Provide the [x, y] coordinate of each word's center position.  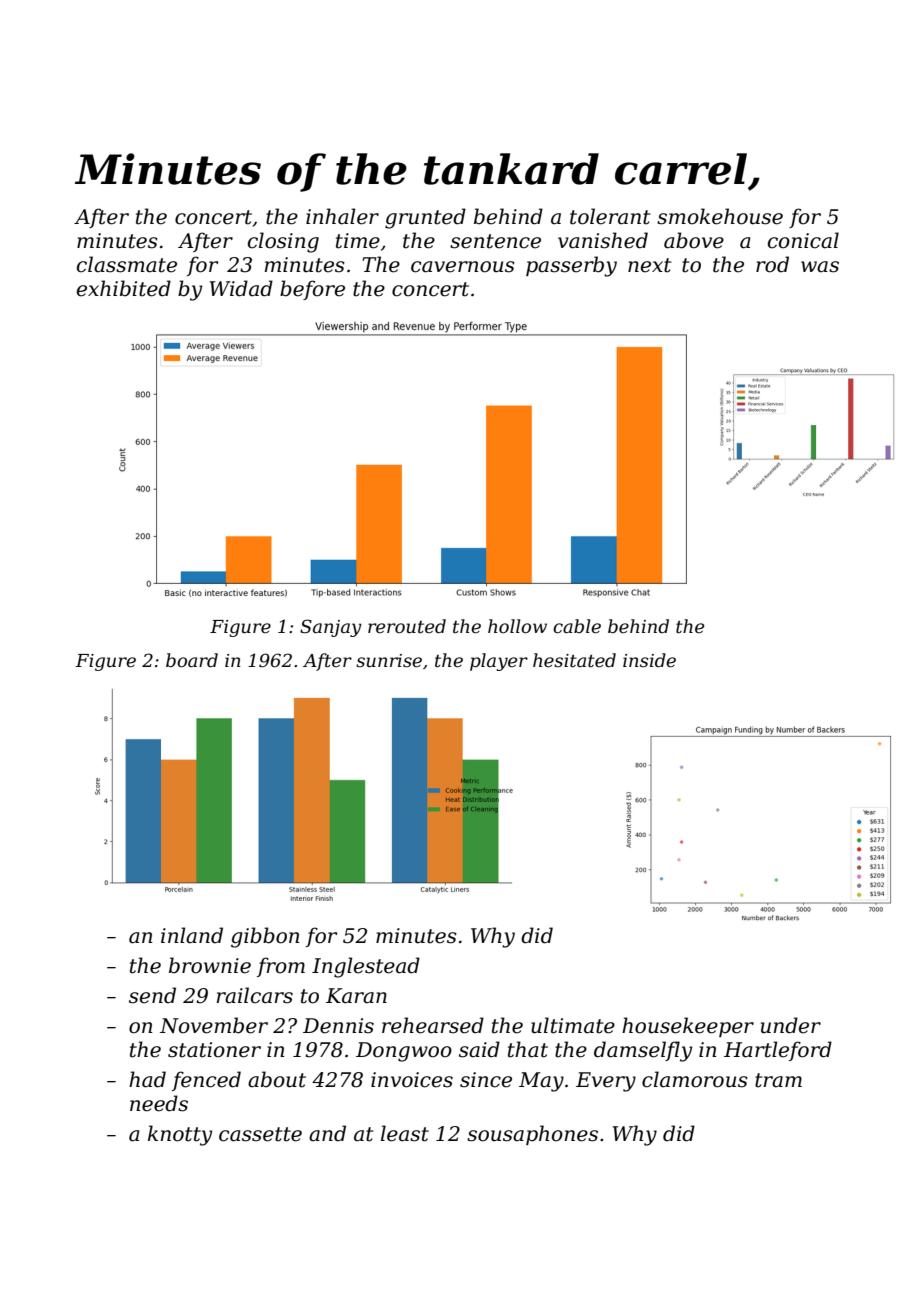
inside [649, 660]
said [479, 1049]
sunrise [389, 661]
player [499, 662]
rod [772, 264]
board [192, 660]
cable [577, 626]
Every [606, 1082]
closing [283, 242]
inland [192, 935]
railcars [255, 995]
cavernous [463, 267]
